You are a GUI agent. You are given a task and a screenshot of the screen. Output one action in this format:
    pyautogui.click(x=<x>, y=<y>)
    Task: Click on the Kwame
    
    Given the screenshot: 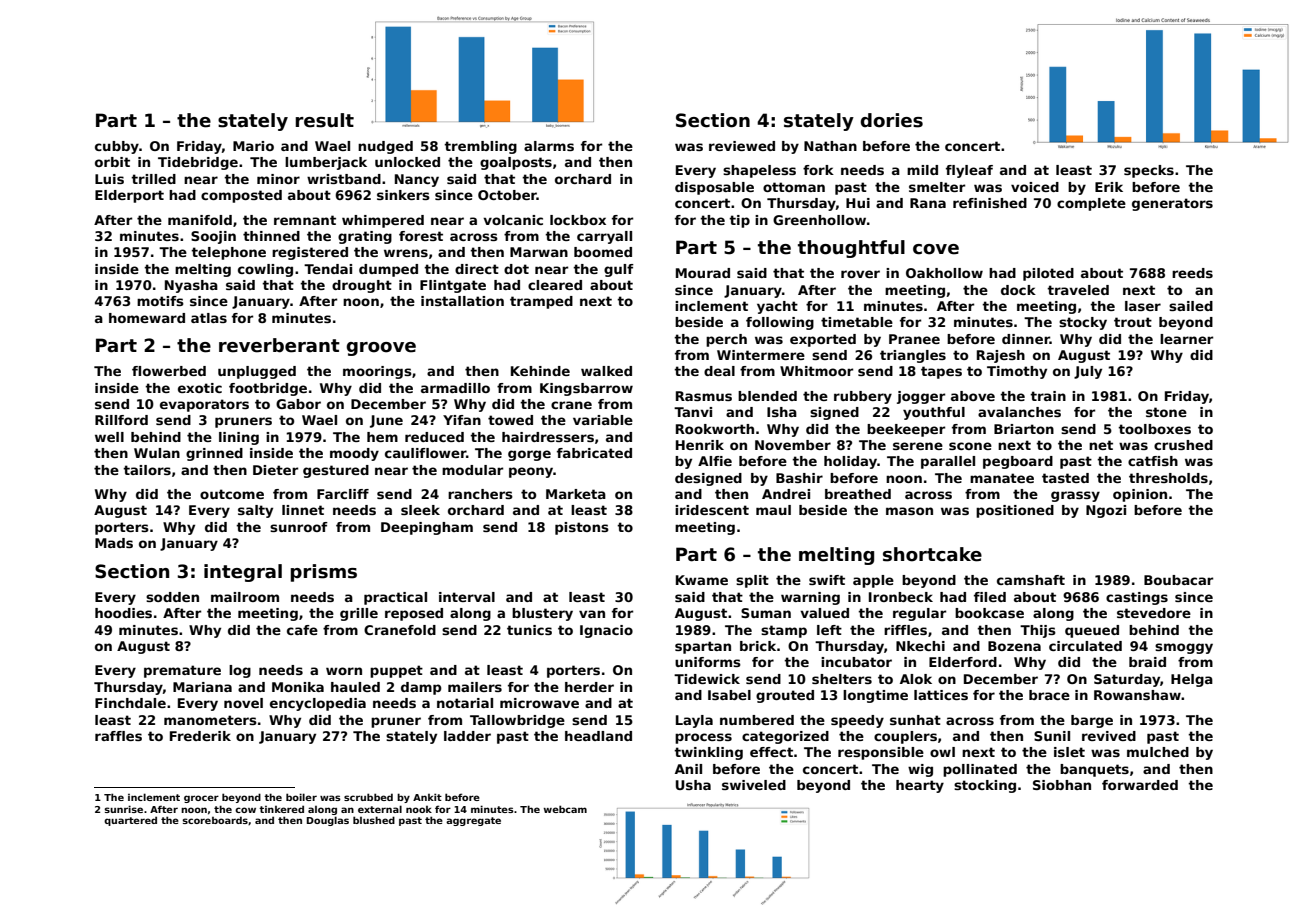 What is the action you would take?
    pyautogui.click(x=702, y=580)
